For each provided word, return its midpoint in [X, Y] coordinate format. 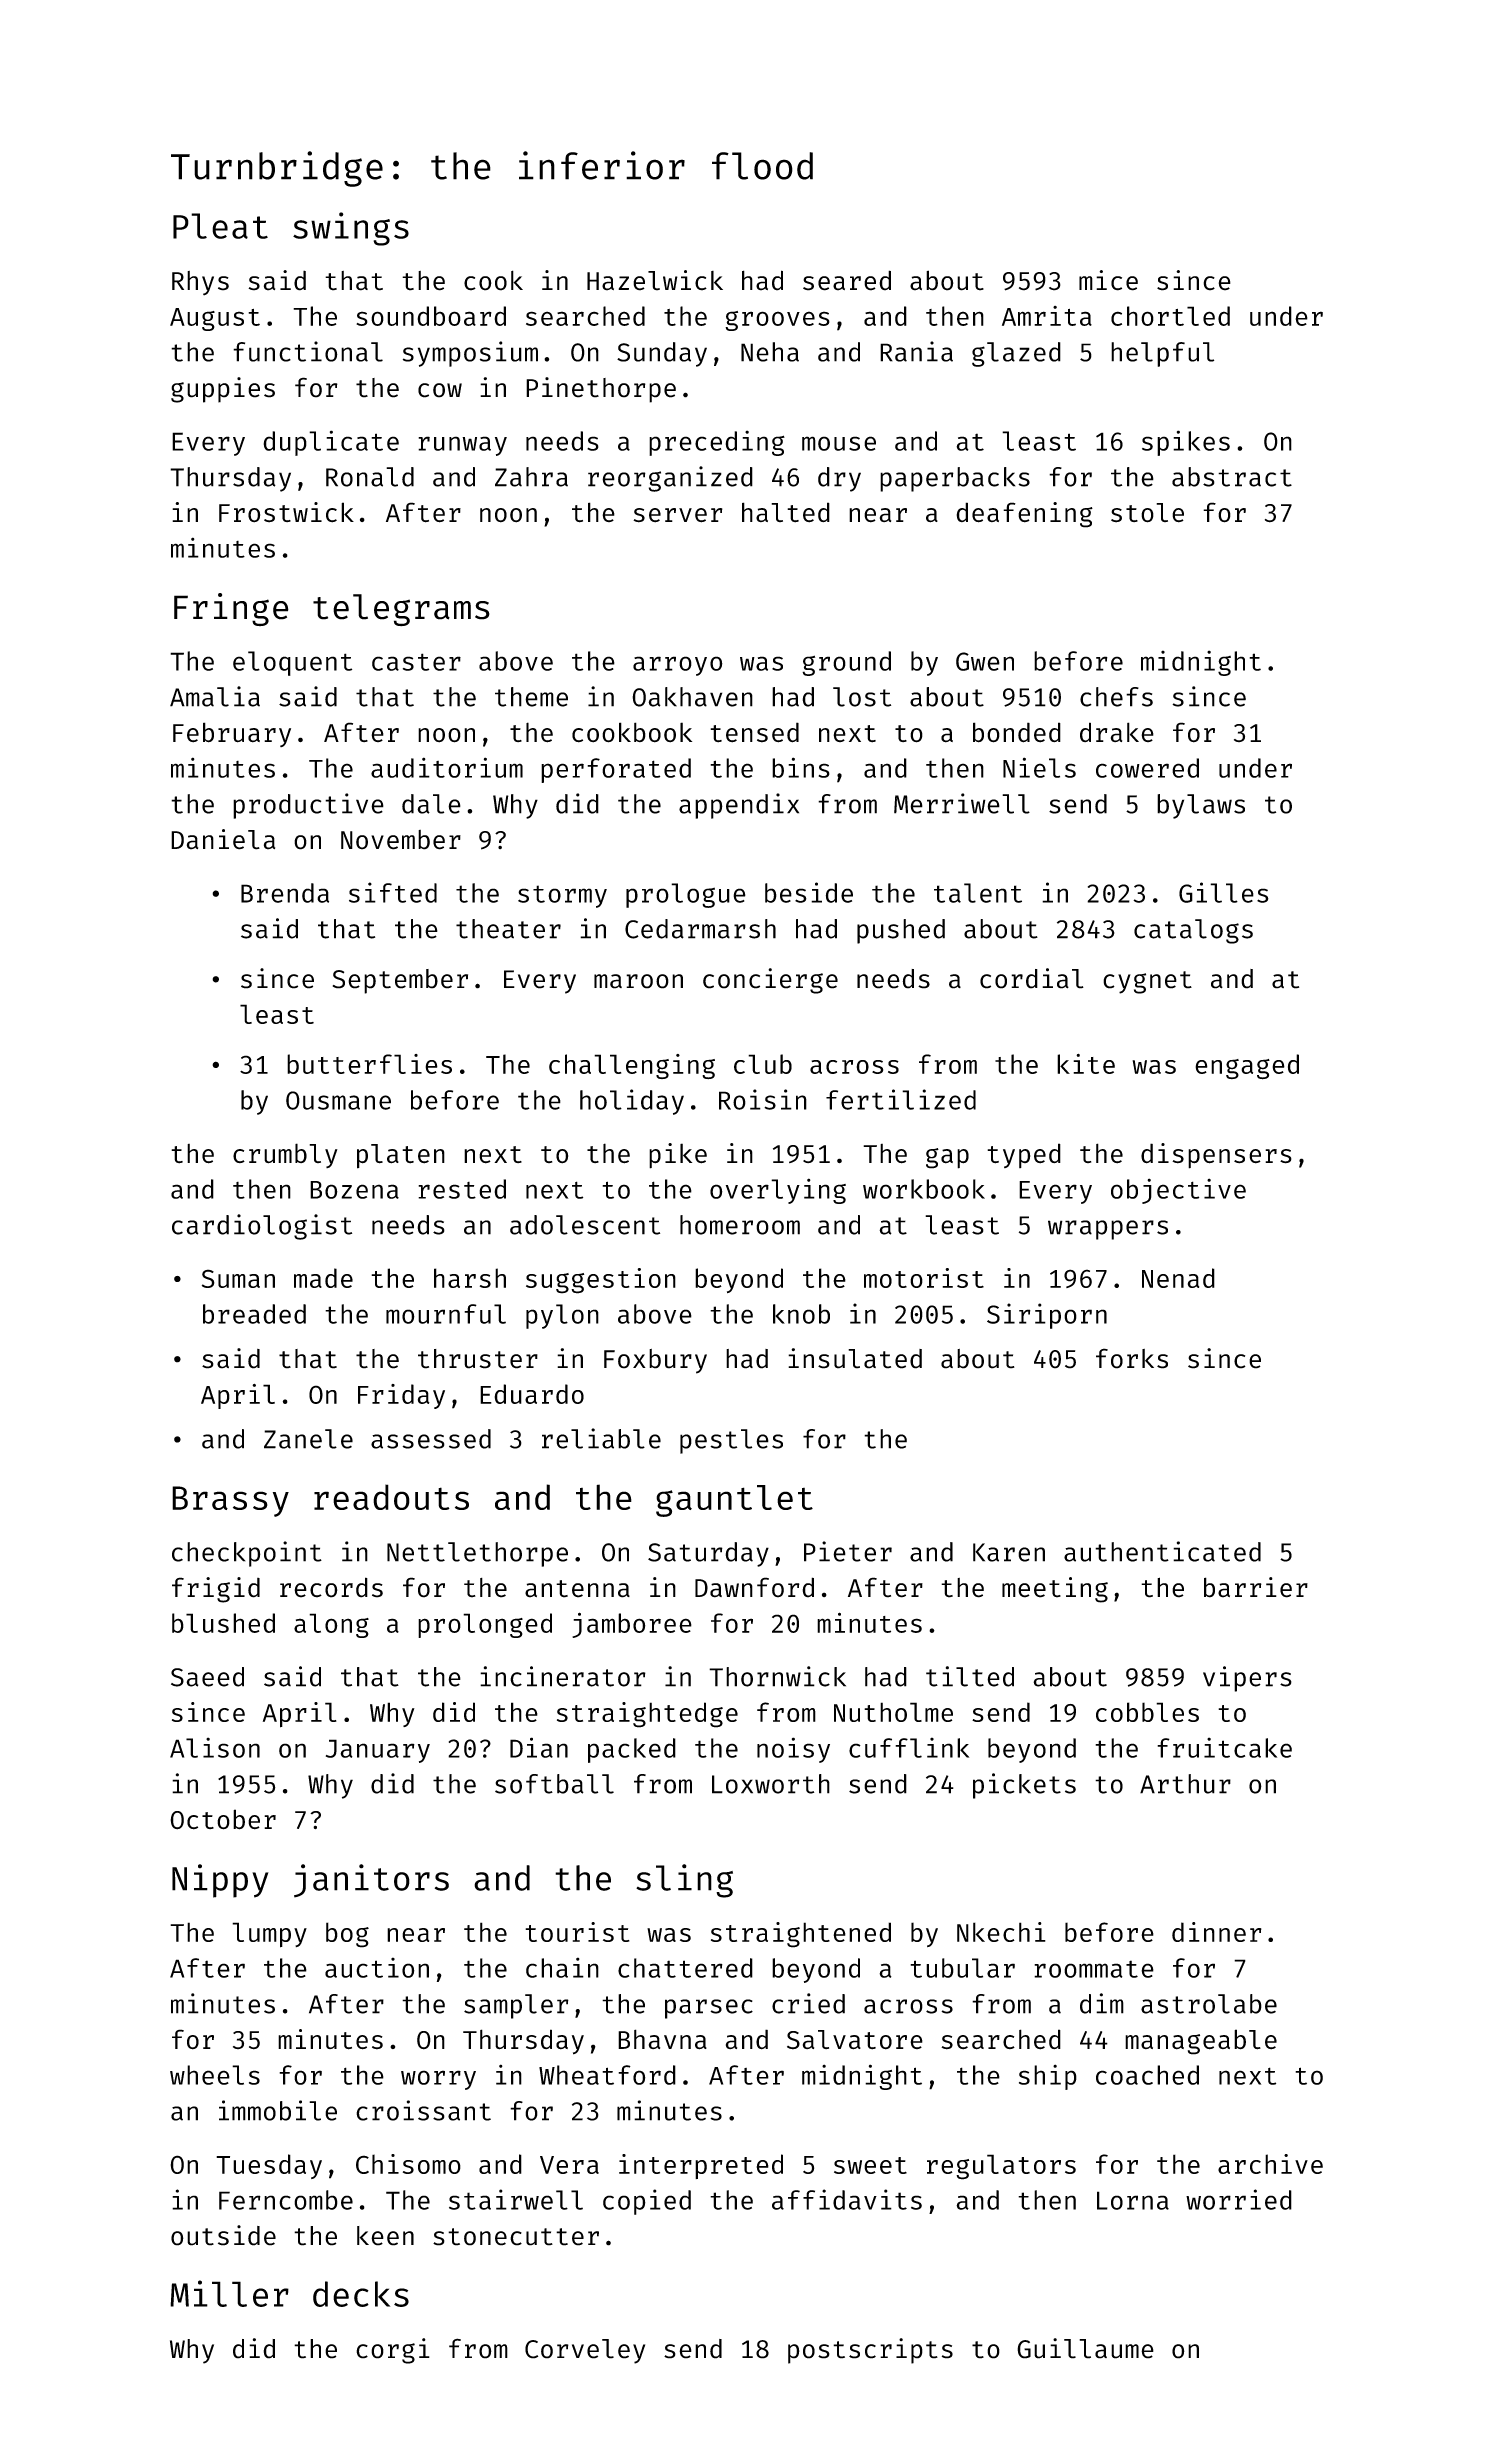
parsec [709, 2009]
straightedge [647, 1715]
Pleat [220, 226]
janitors [371, 1881]
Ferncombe [286, 2200]
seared [847, 280]
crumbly [285, 1155]
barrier [1256, 1587]
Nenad [1178, 1278]
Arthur [1185, 1784]
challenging [632, 1066]
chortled [1170, 316]
